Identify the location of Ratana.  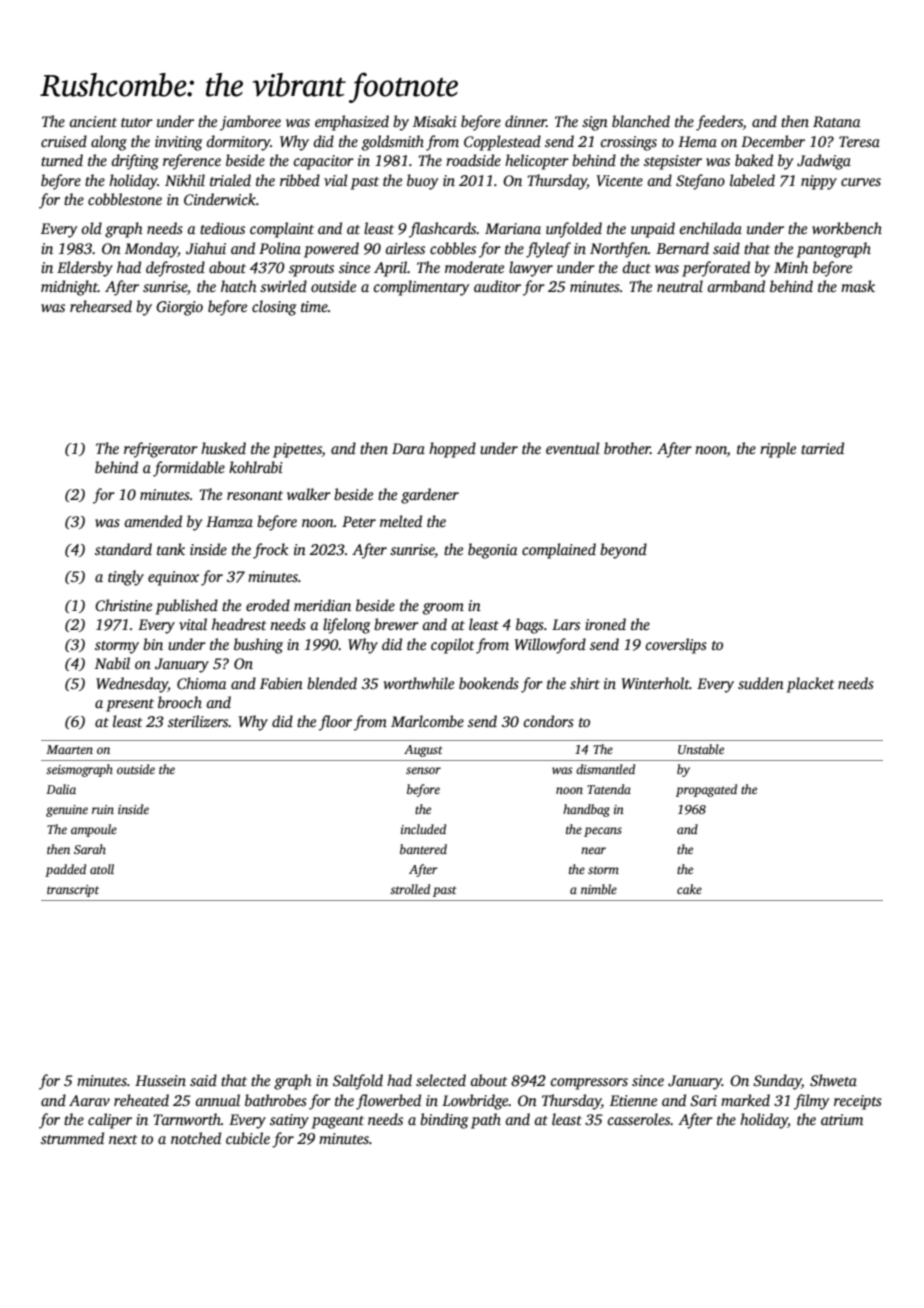
(837, 121).
